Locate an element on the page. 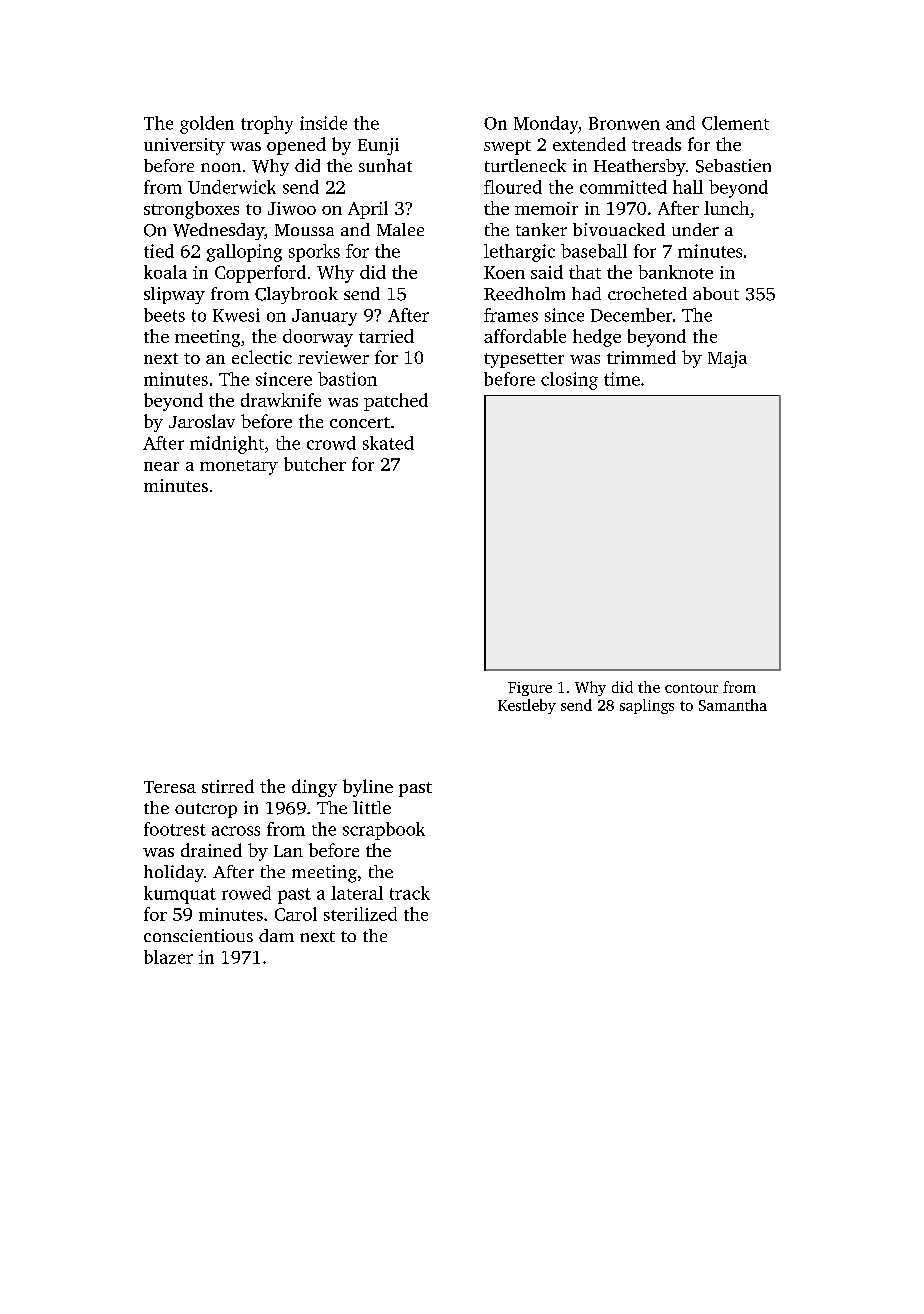  skated is located at coordinates (388, 443).
